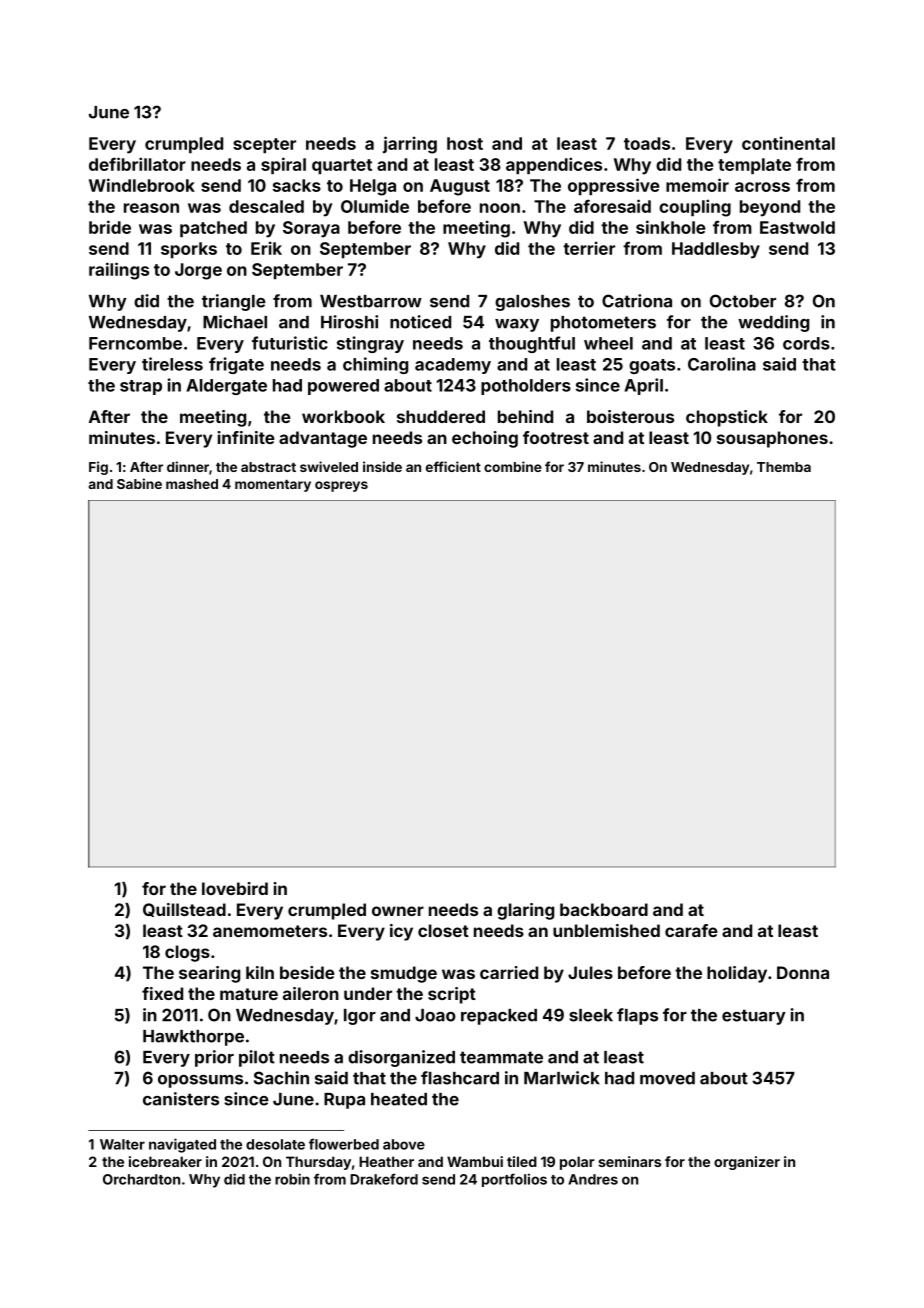  I want to click on Themba, so click(784, 467).
